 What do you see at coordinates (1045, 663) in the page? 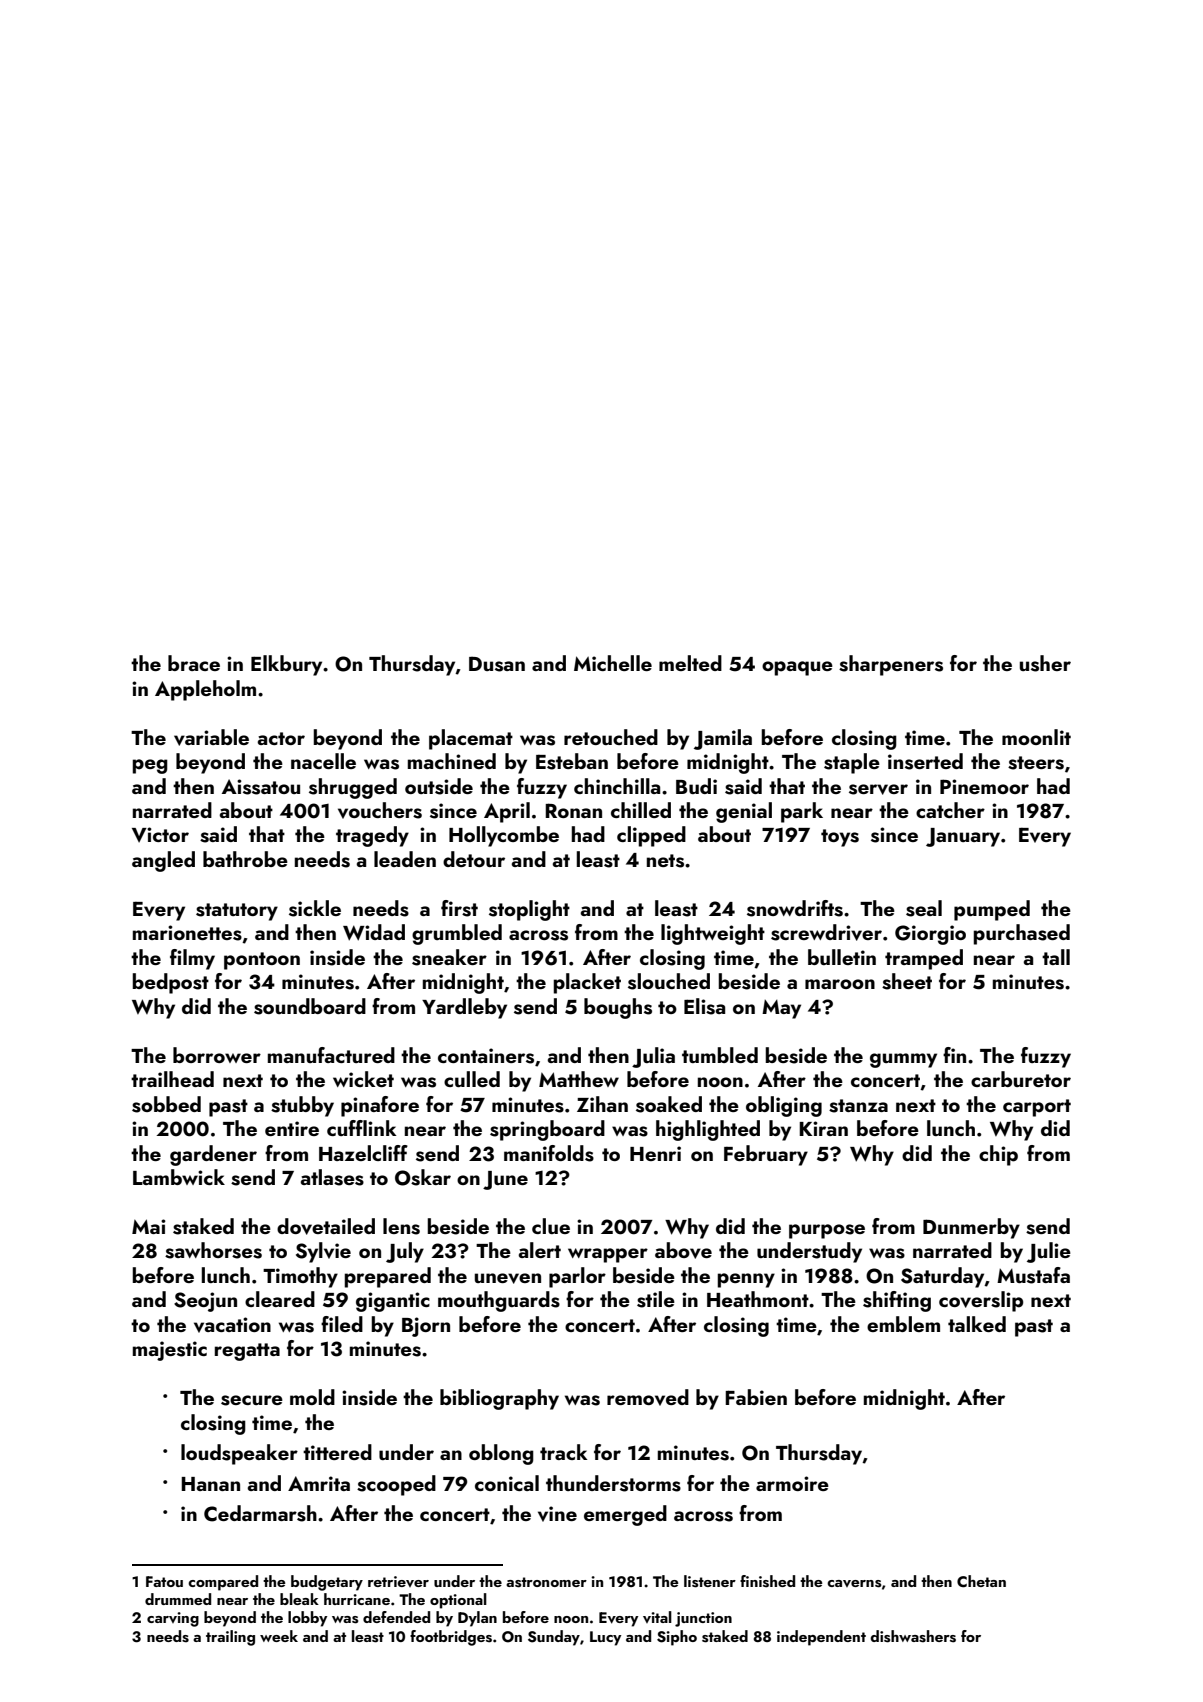
I see `usher` at bounding box center [1045, 663].
